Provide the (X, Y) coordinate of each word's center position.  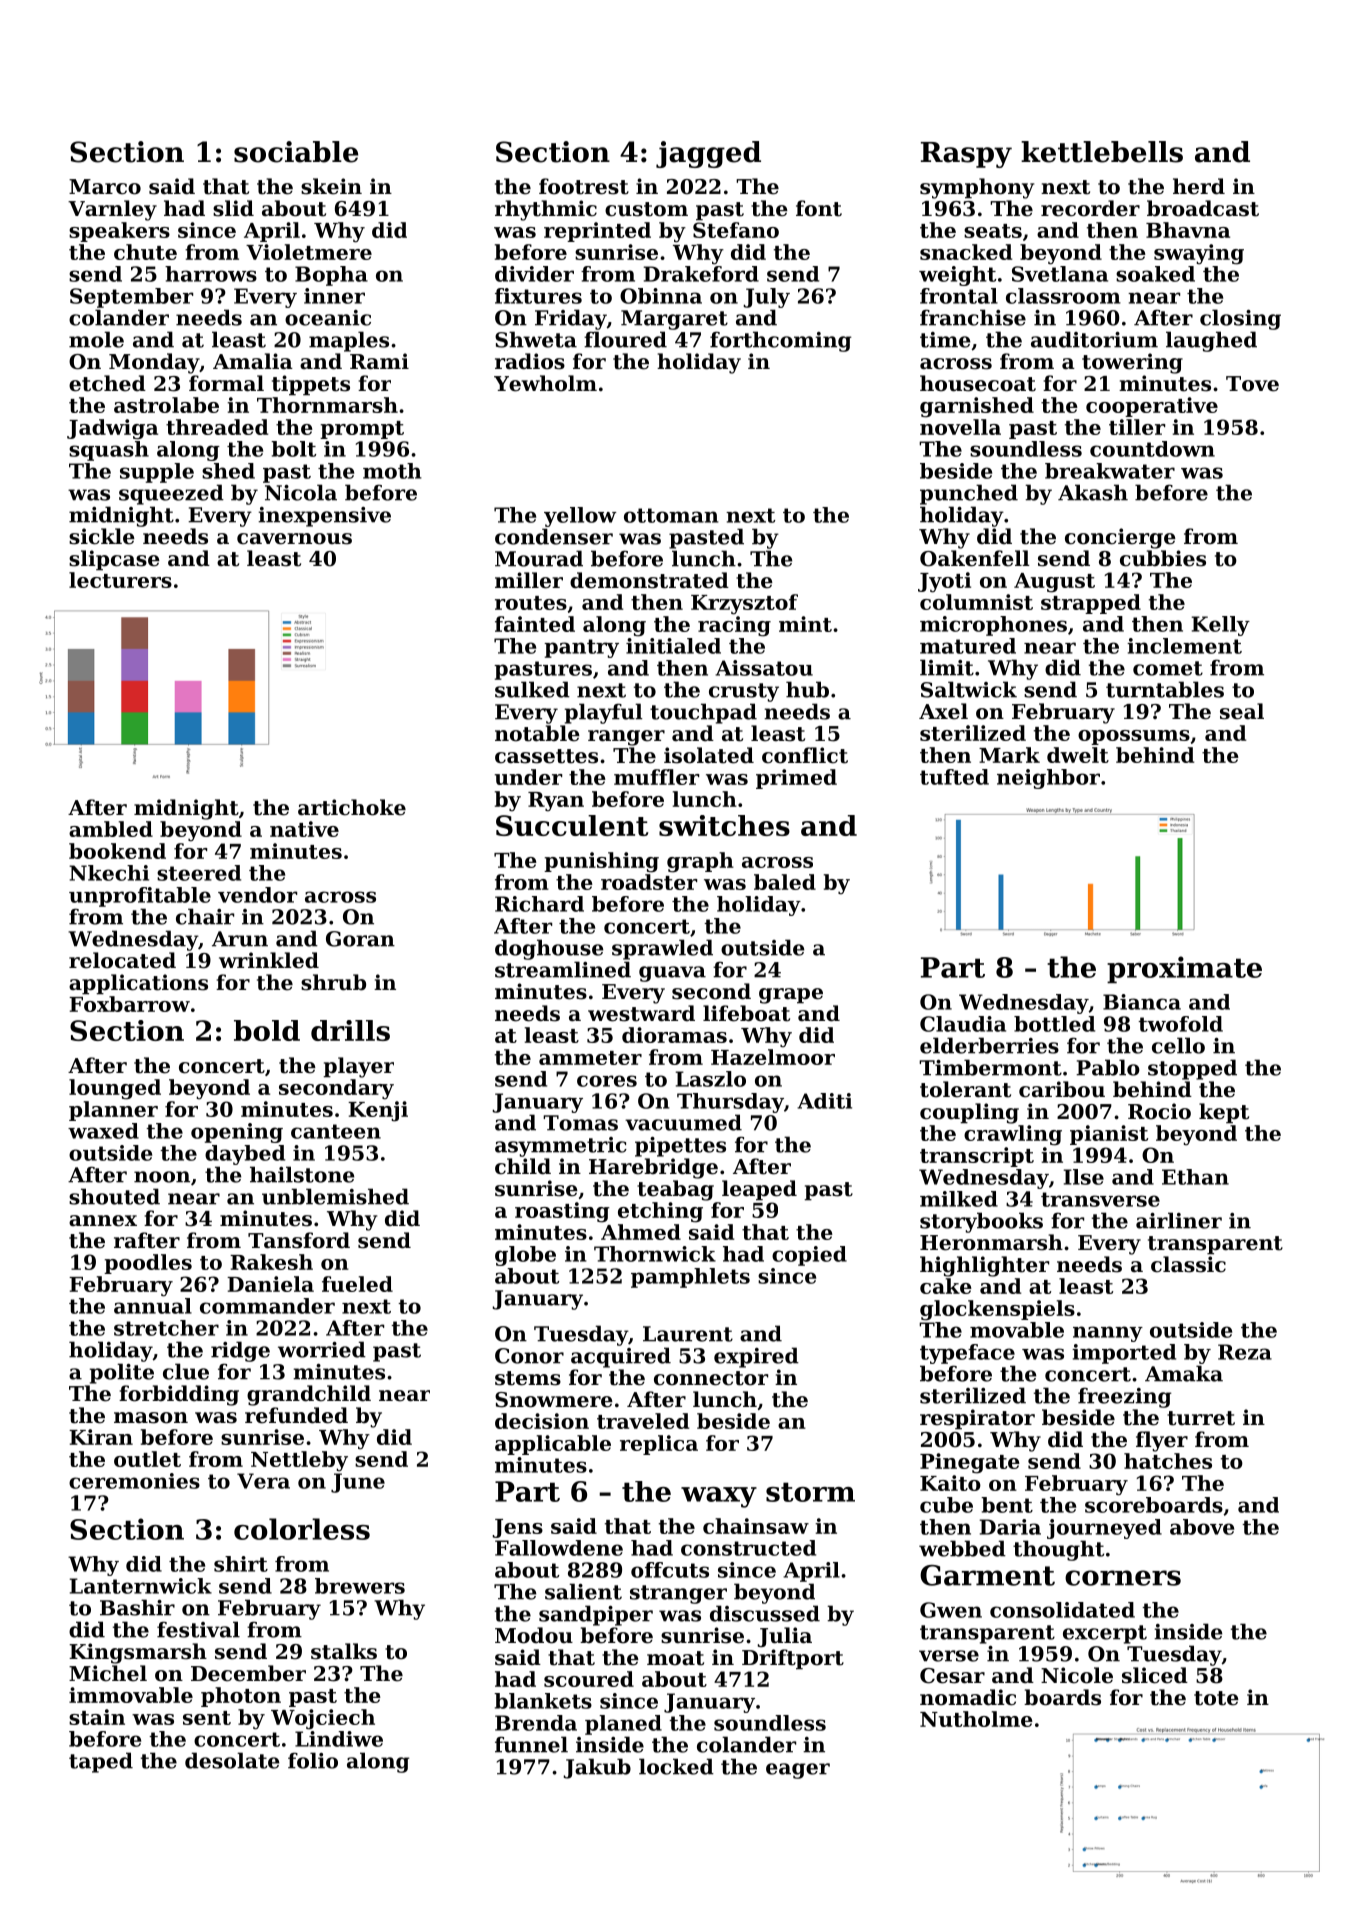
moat (675, 1658)
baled (785, 882)
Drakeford (701, 274)
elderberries (989, 1045)
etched (107, 383)
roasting (562, 1212)
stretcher (166, 1328)
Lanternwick (141, 1586)
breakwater (1110, 471)
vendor (257, 895)
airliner (1179, 1220)
